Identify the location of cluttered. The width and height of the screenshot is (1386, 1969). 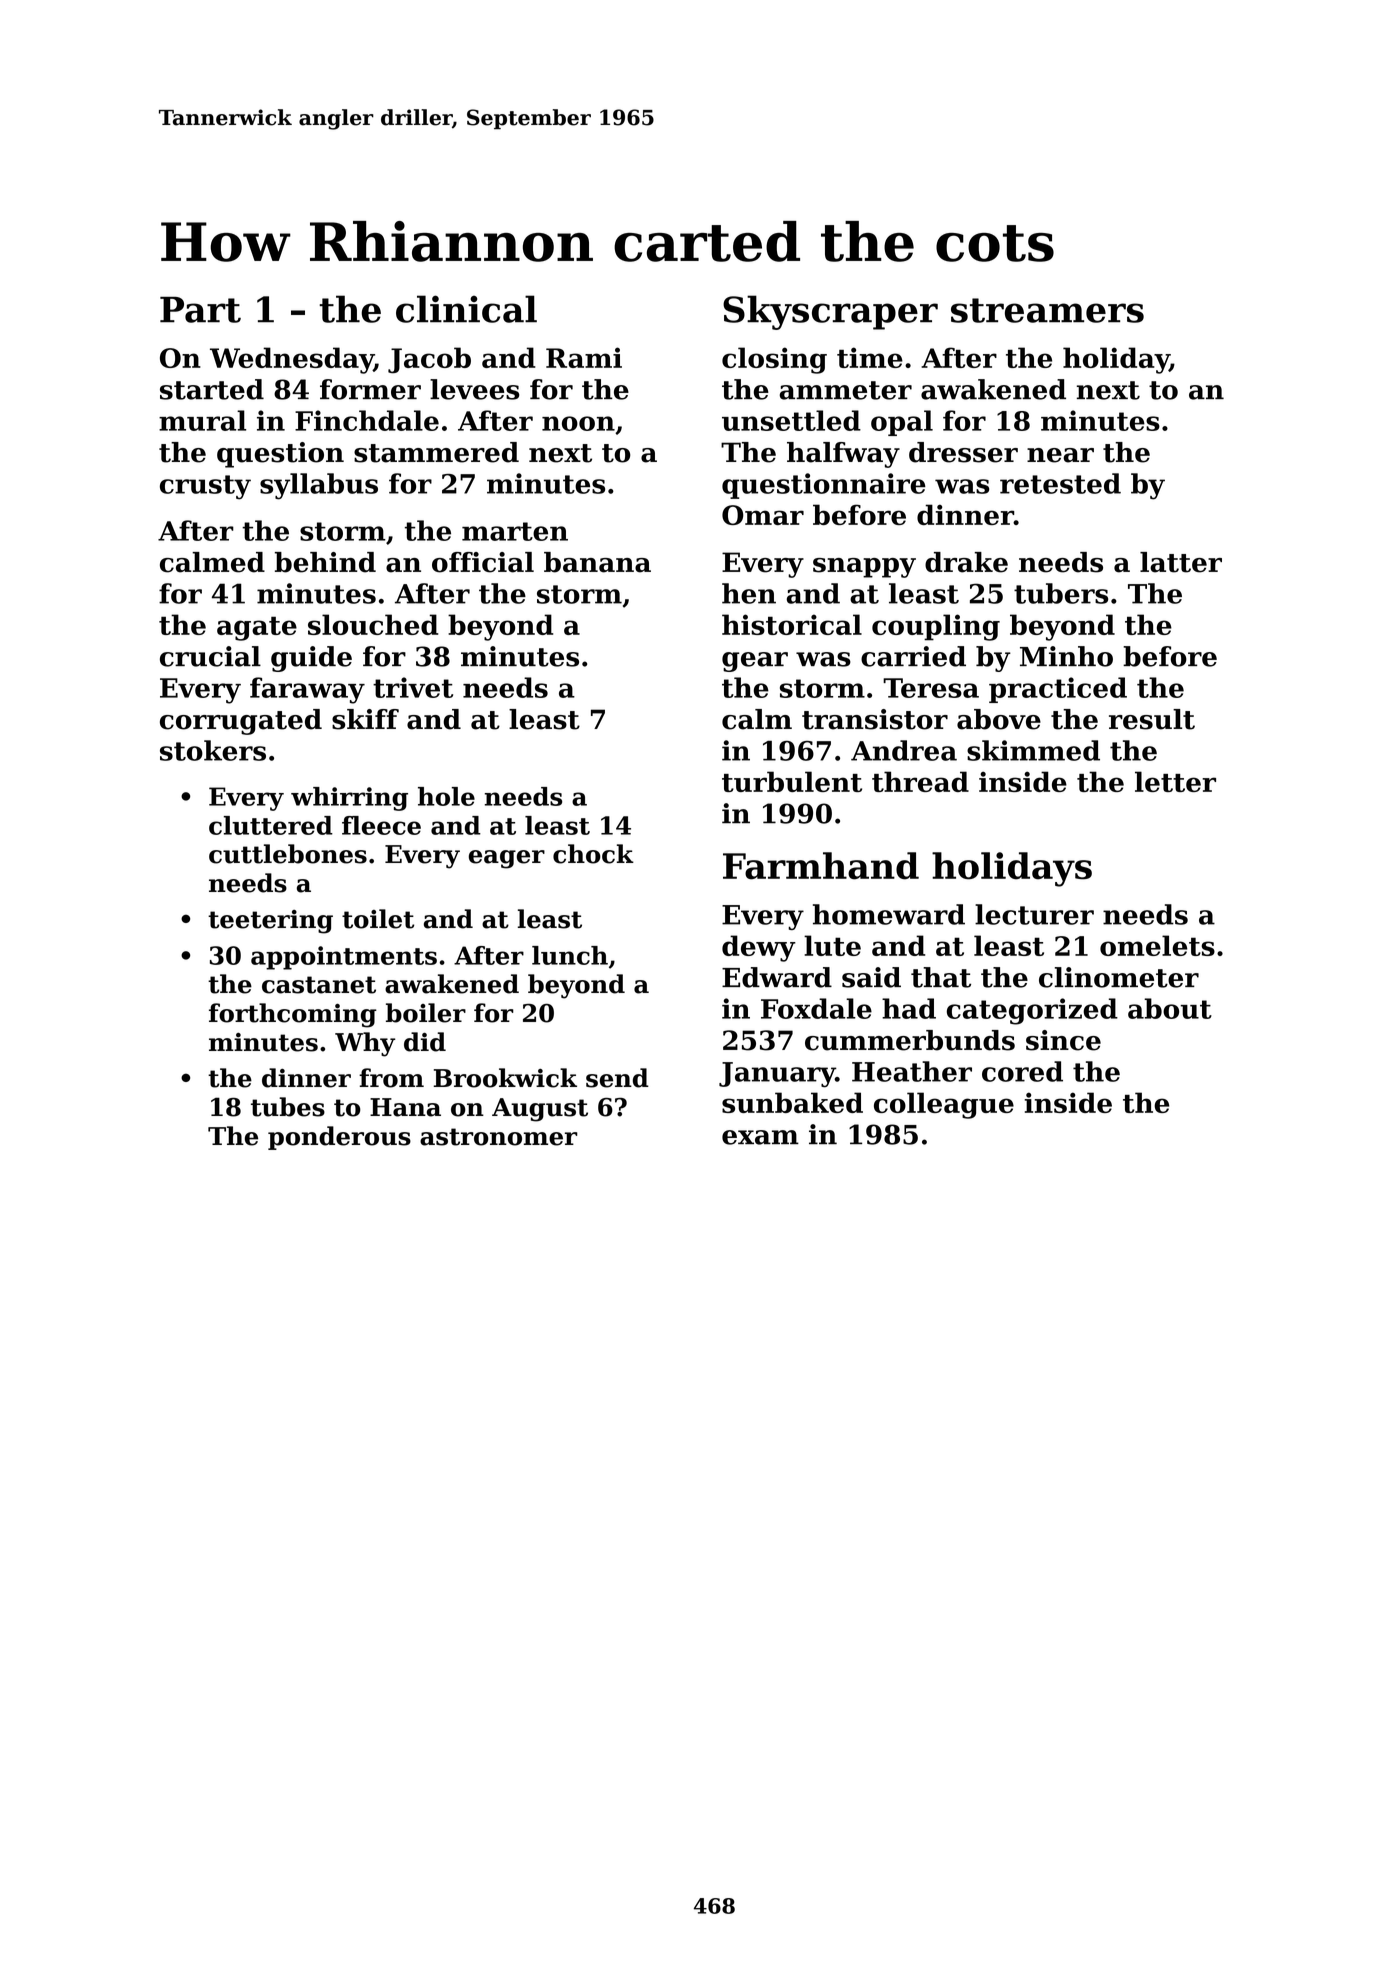
(271, 825).
